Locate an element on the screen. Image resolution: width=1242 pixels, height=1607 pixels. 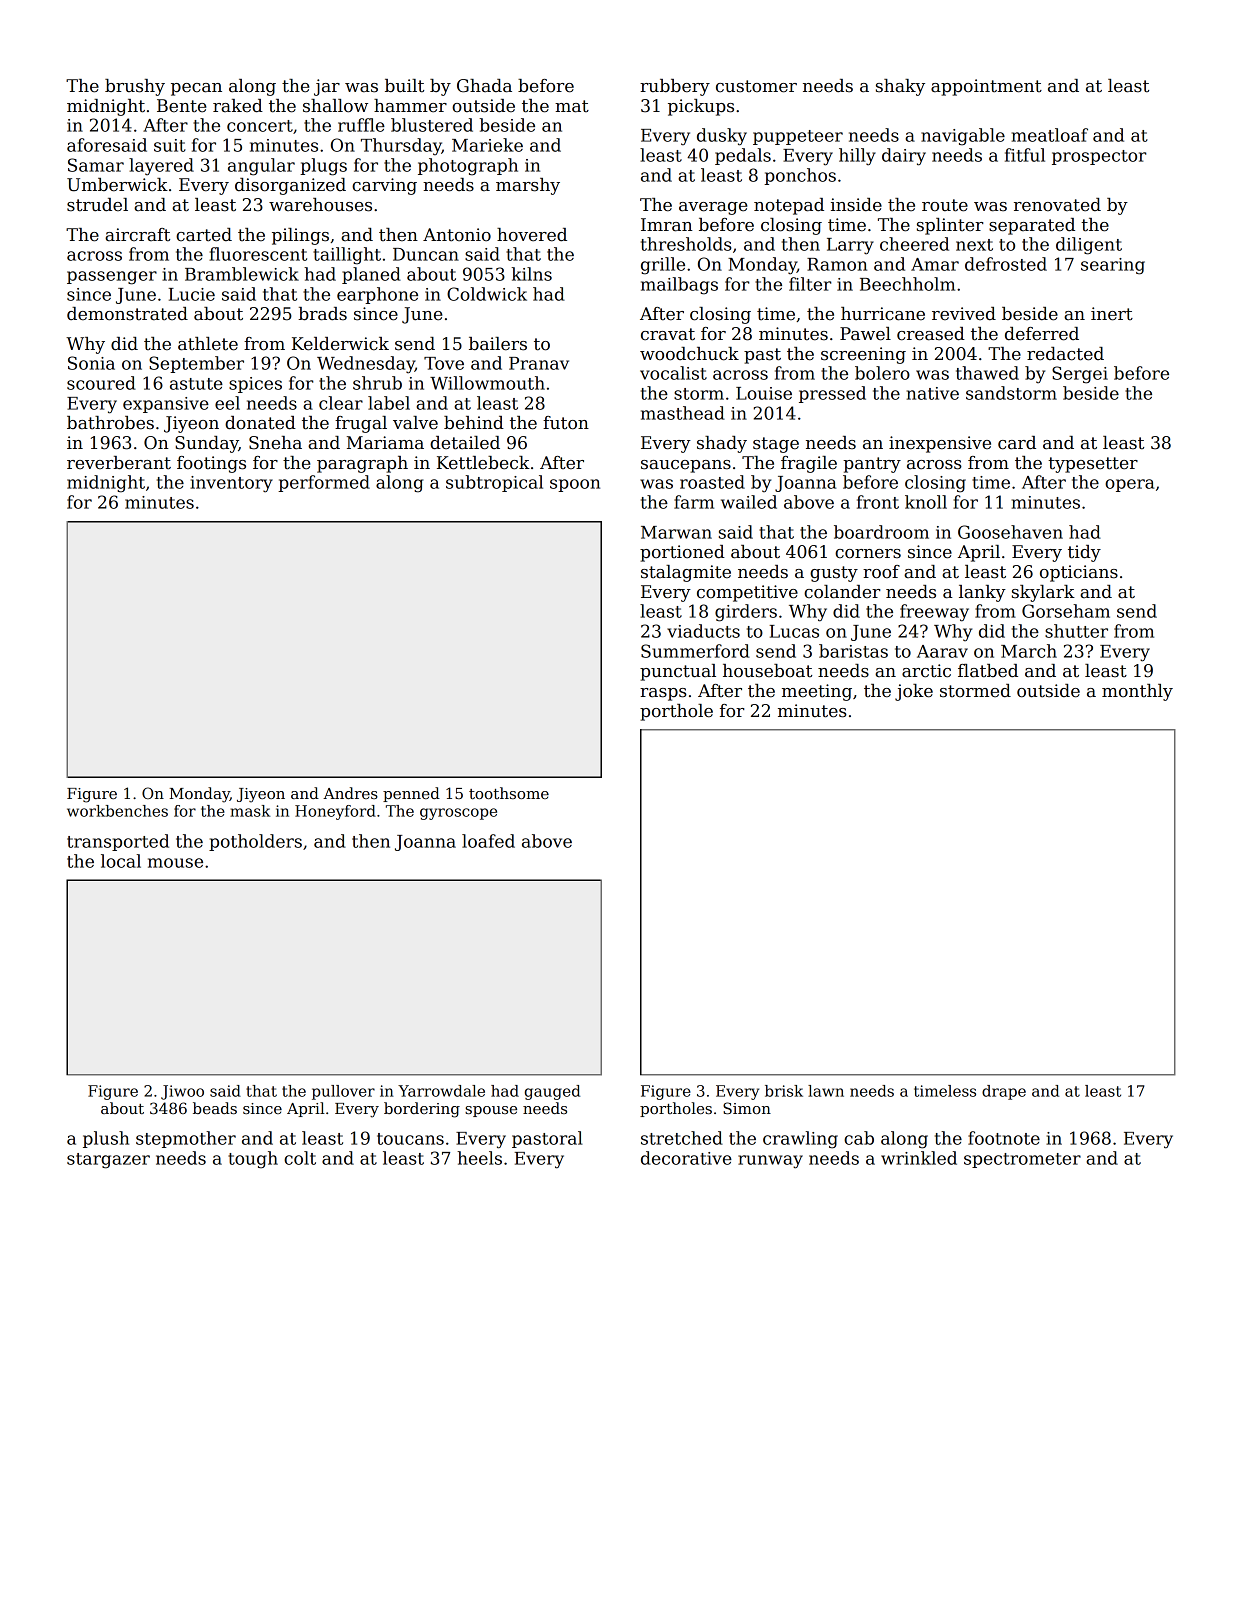
Andres is located at coordinates (350, 793).
